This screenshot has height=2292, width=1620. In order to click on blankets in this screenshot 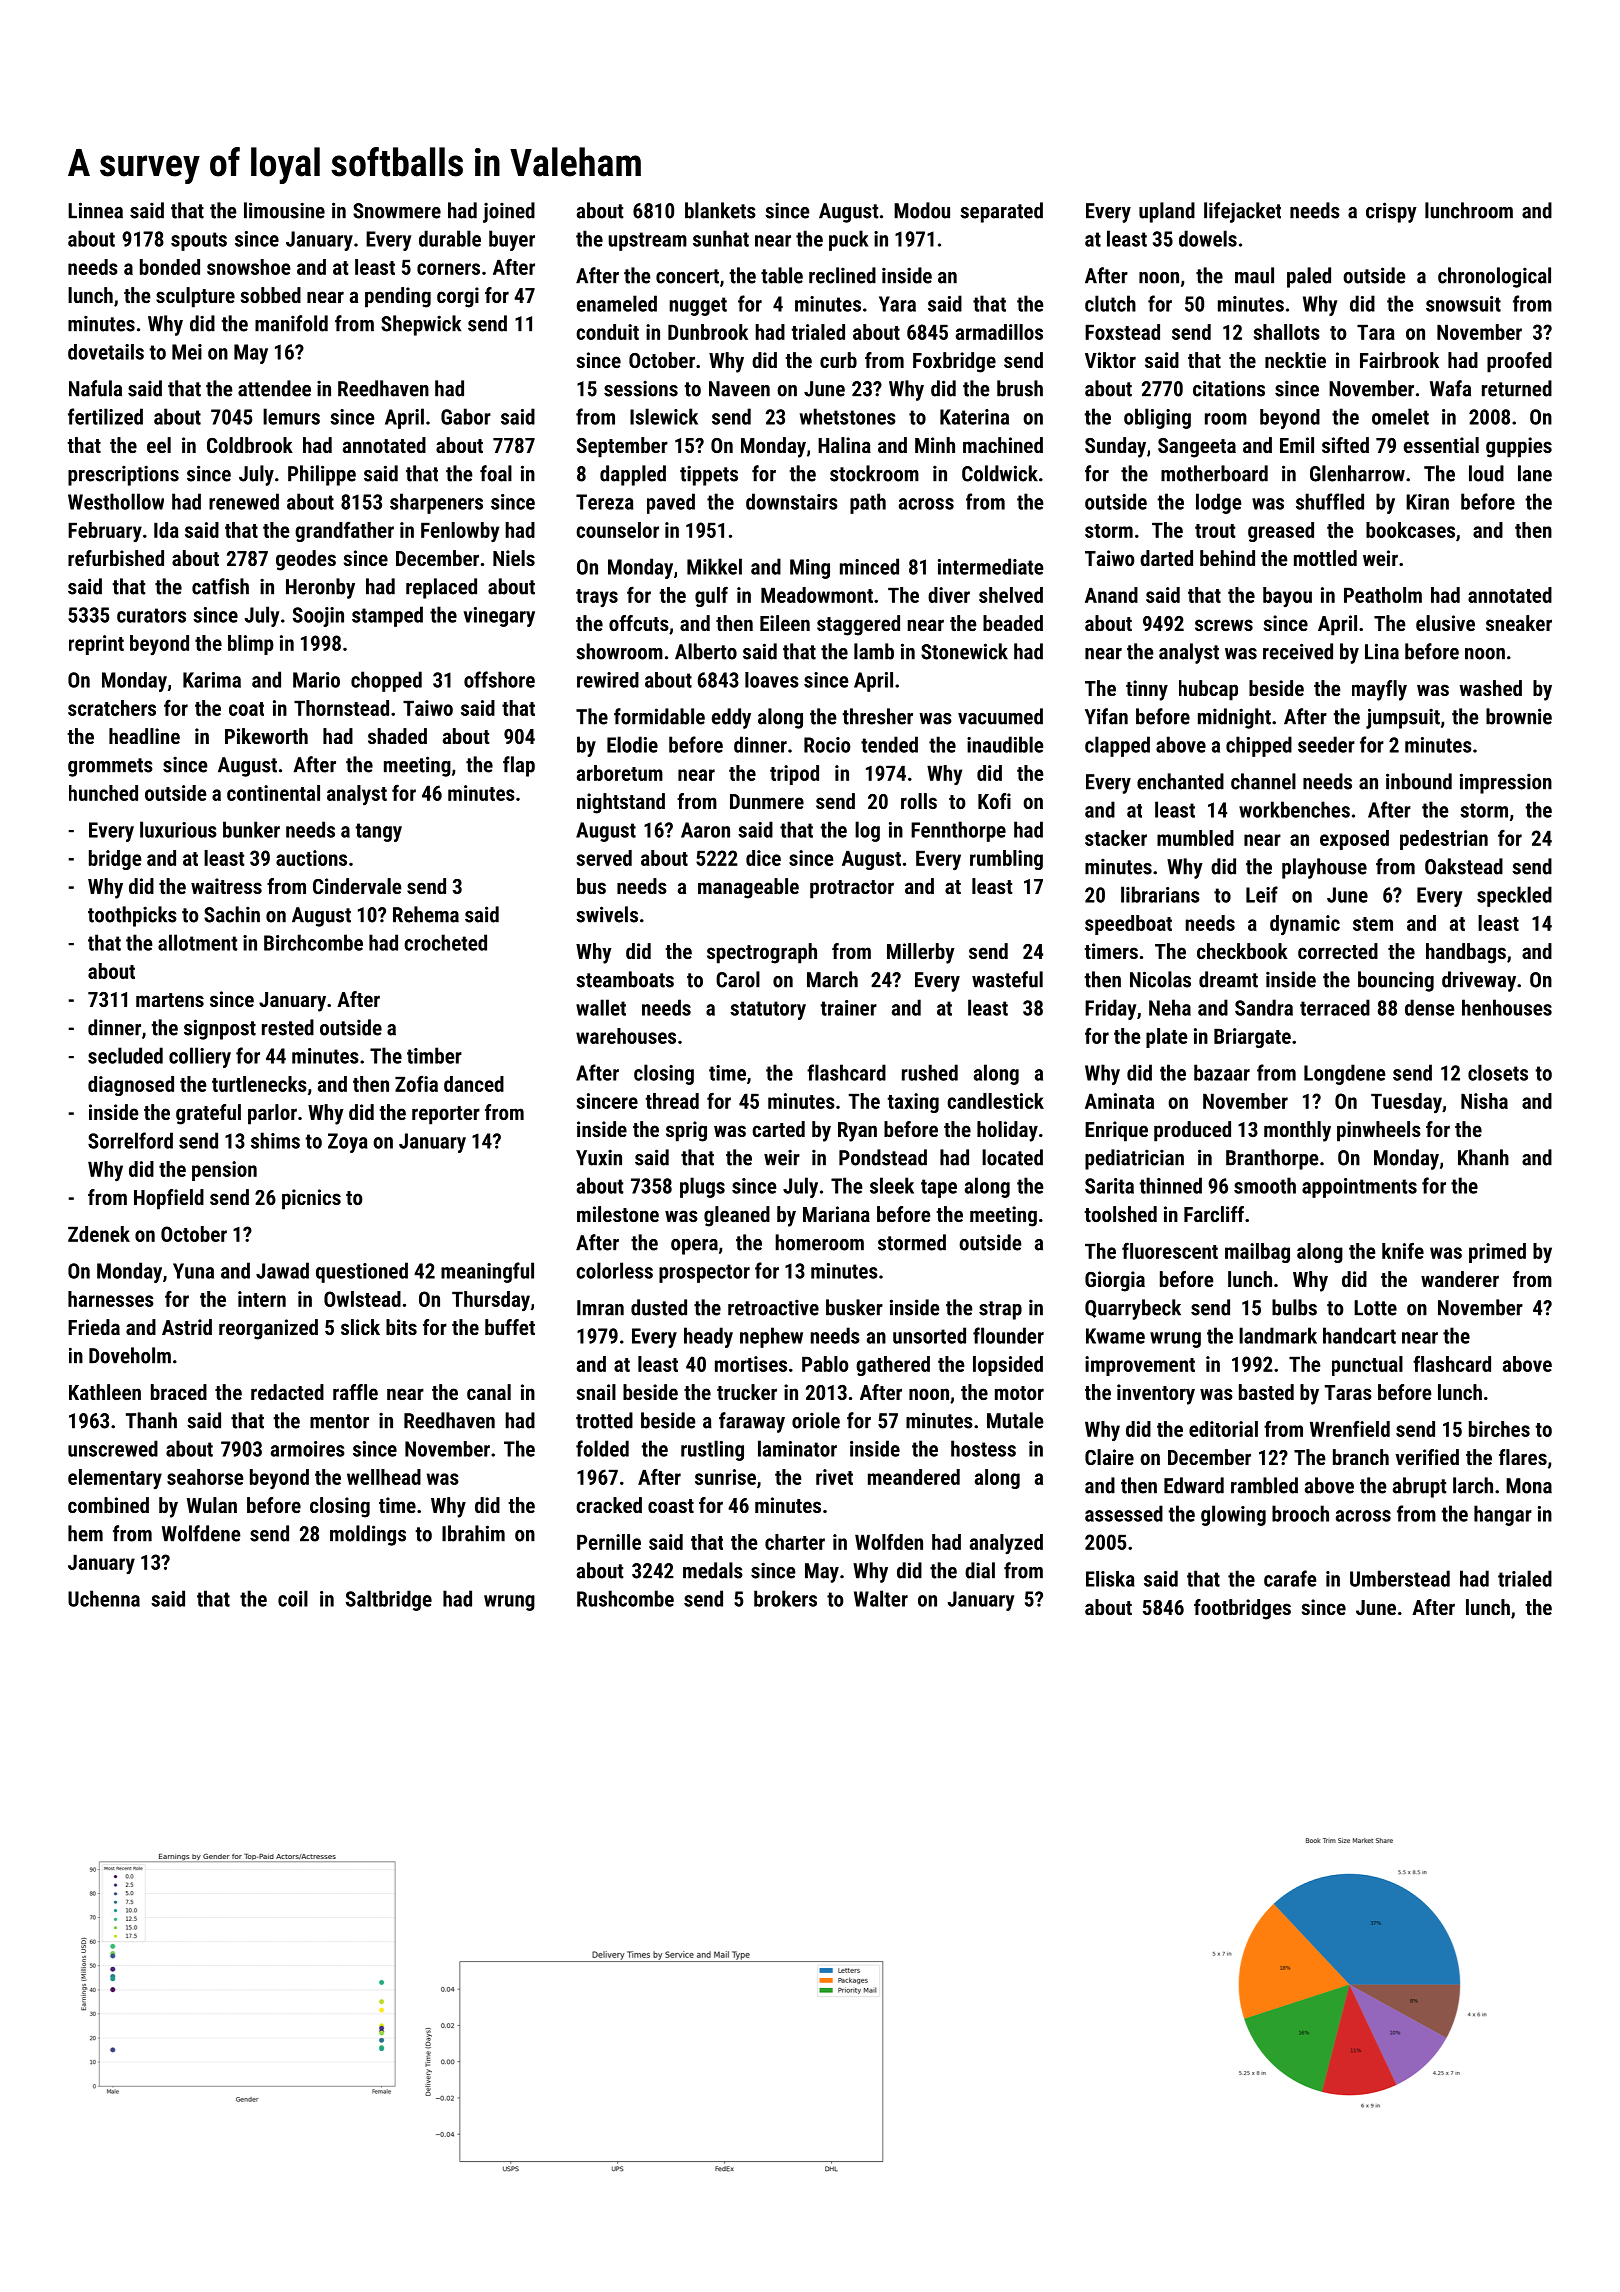, I will do `click(720, 210)`.
